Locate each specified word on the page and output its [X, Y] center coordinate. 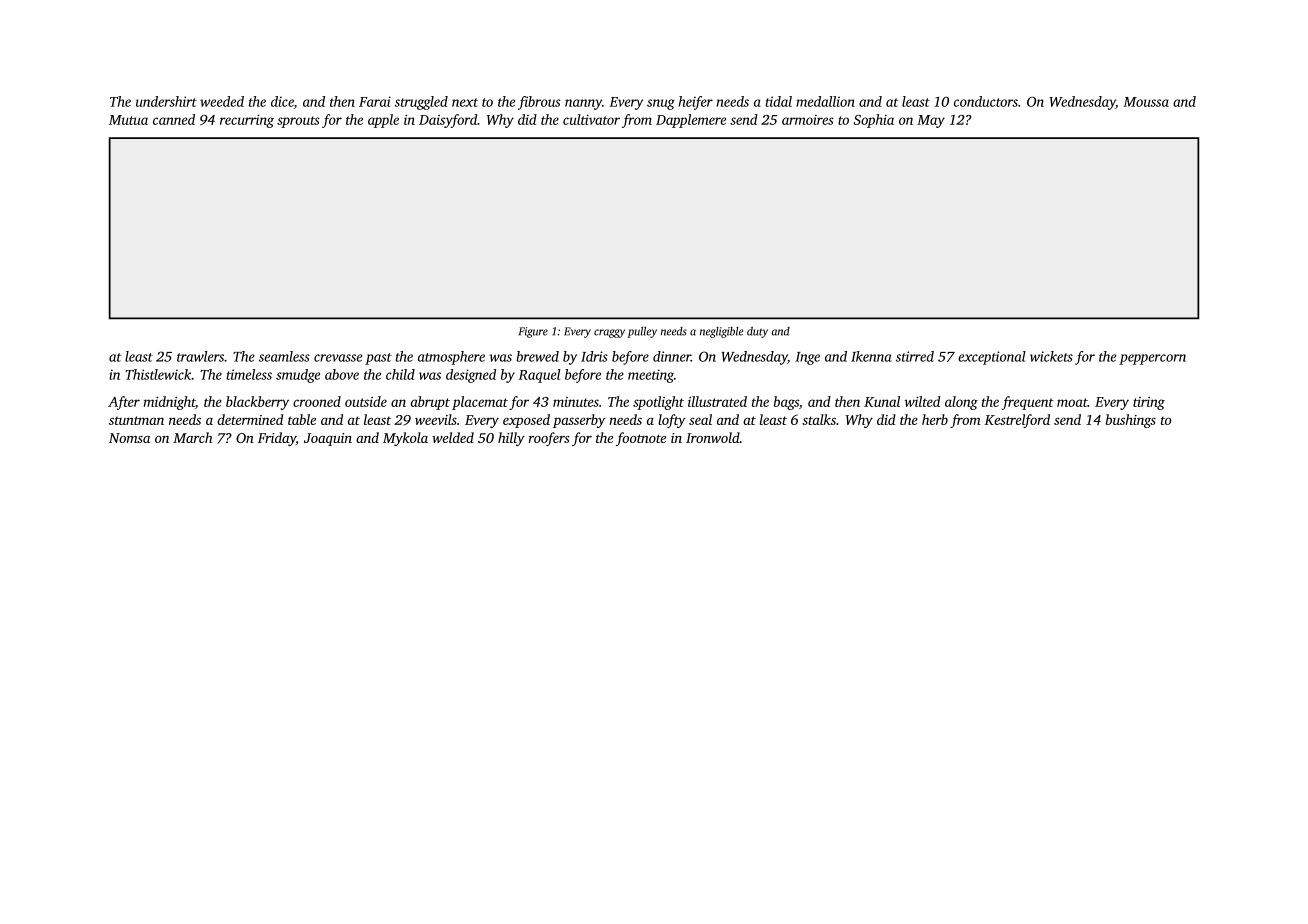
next [465, 102]
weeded [222, 101]
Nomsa [129, 438]
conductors [986, 101]
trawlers [200, 356]
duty [757, 332]
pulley [642, 332]
